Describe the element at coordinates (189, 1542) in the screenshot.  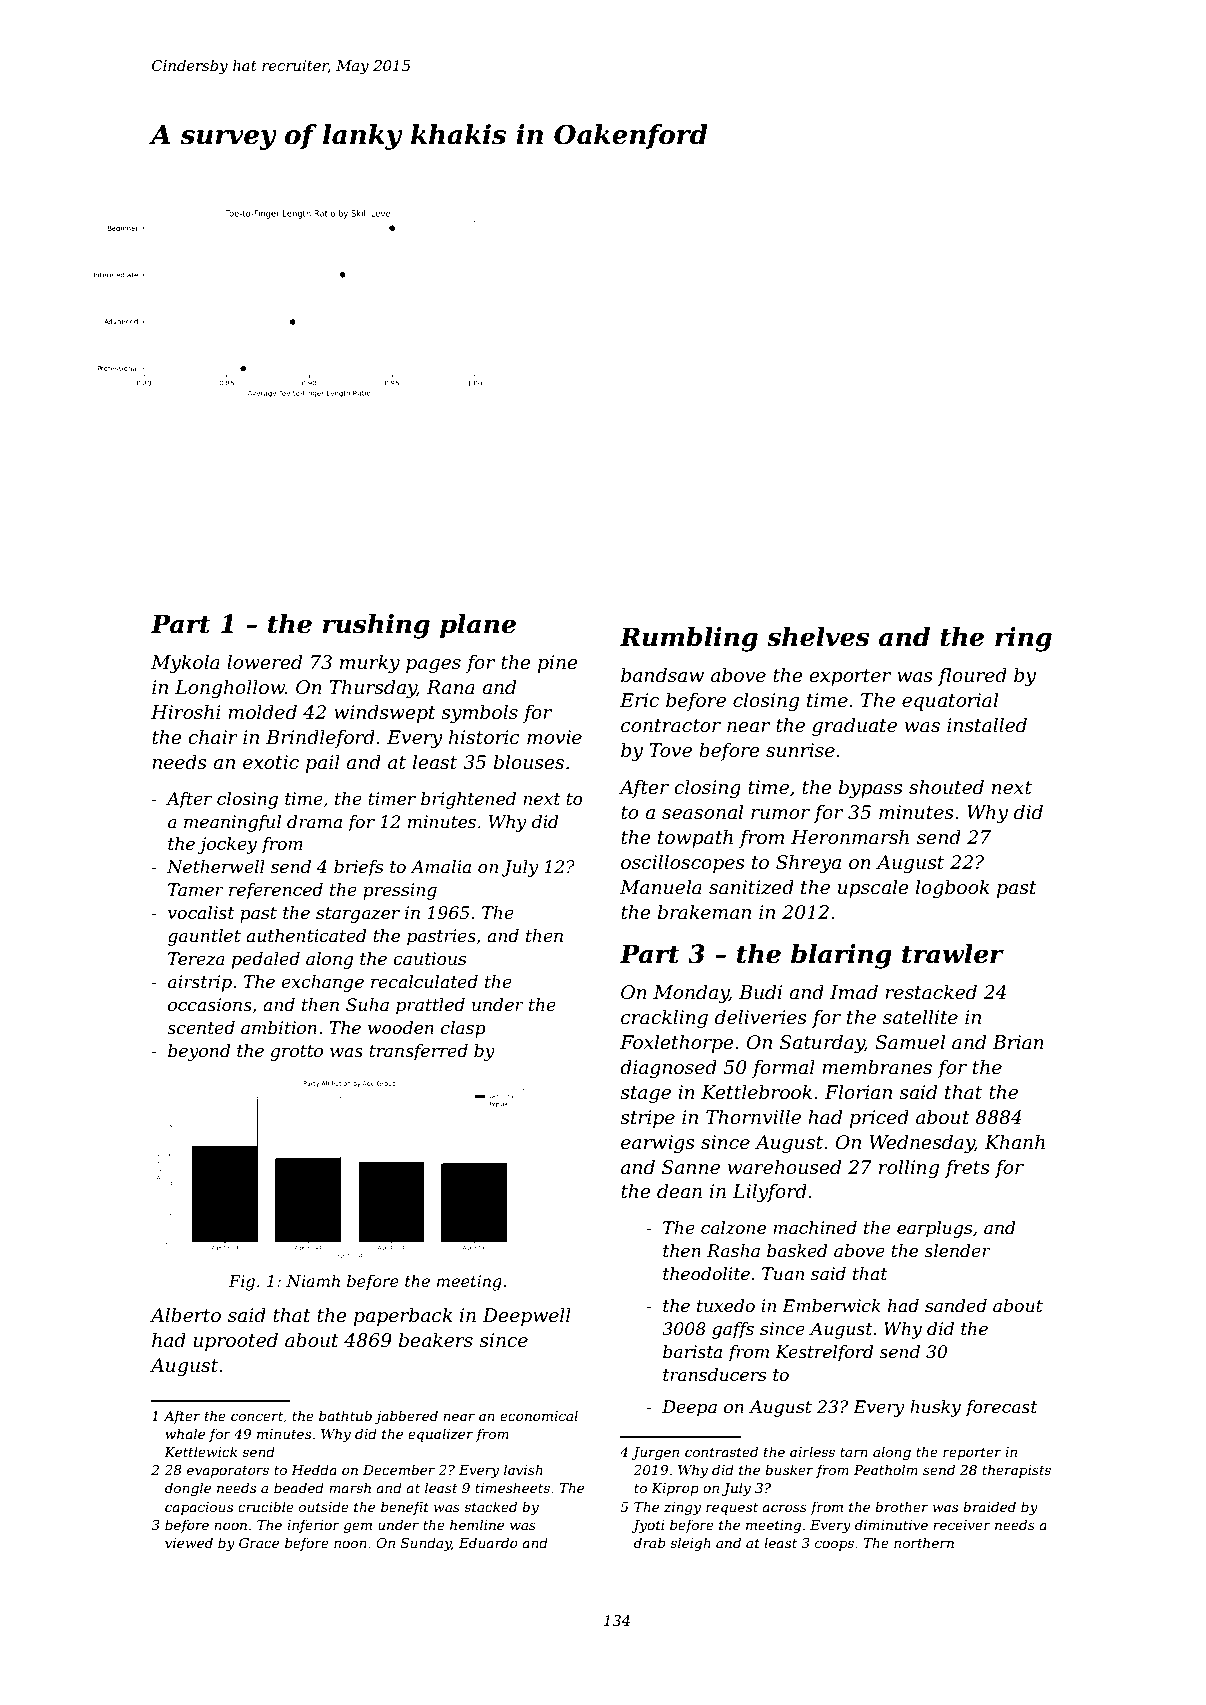
I see `viewed` at that location.
